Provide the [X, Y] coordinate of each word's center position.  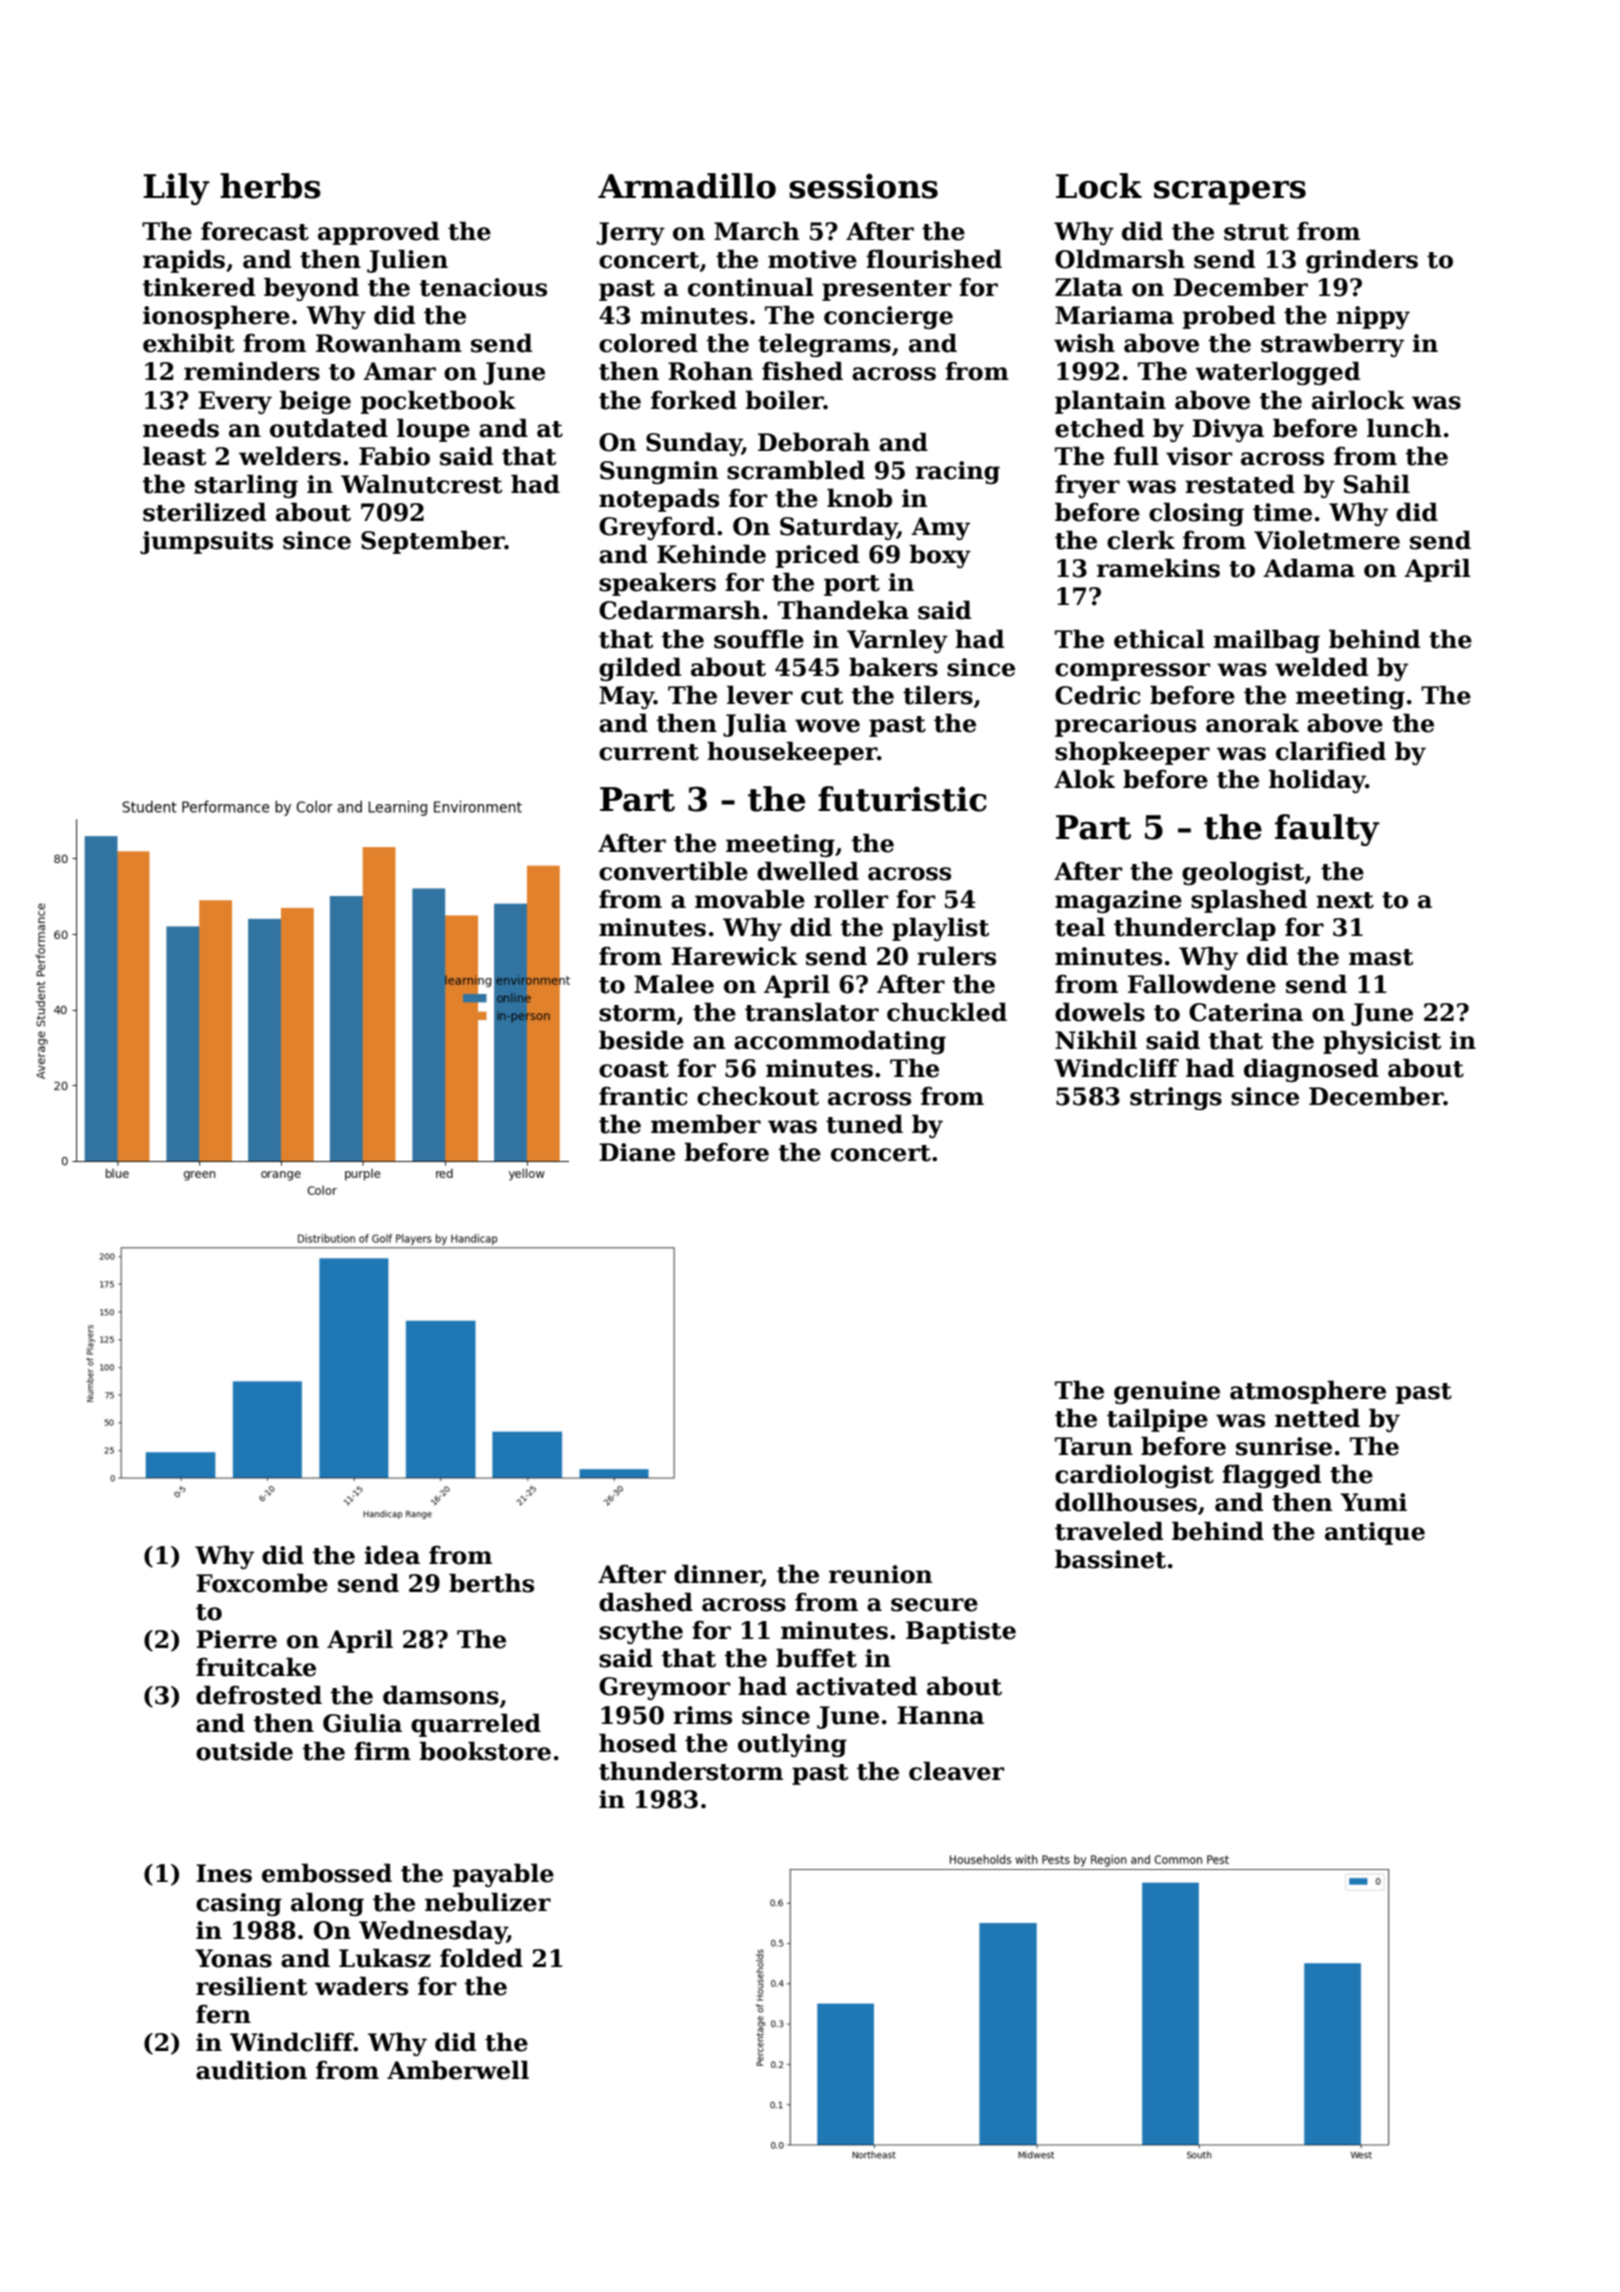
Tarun [1094, 1446]
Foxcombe [262, 1583]
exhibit [189, 343]
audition [251, 2070]
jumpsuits [206, 542]
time [1282, 512]
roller [851, 899]
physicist [1382, 1042]
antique [1375, 1533]
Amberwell [458, 2070]
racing [957, 472]
